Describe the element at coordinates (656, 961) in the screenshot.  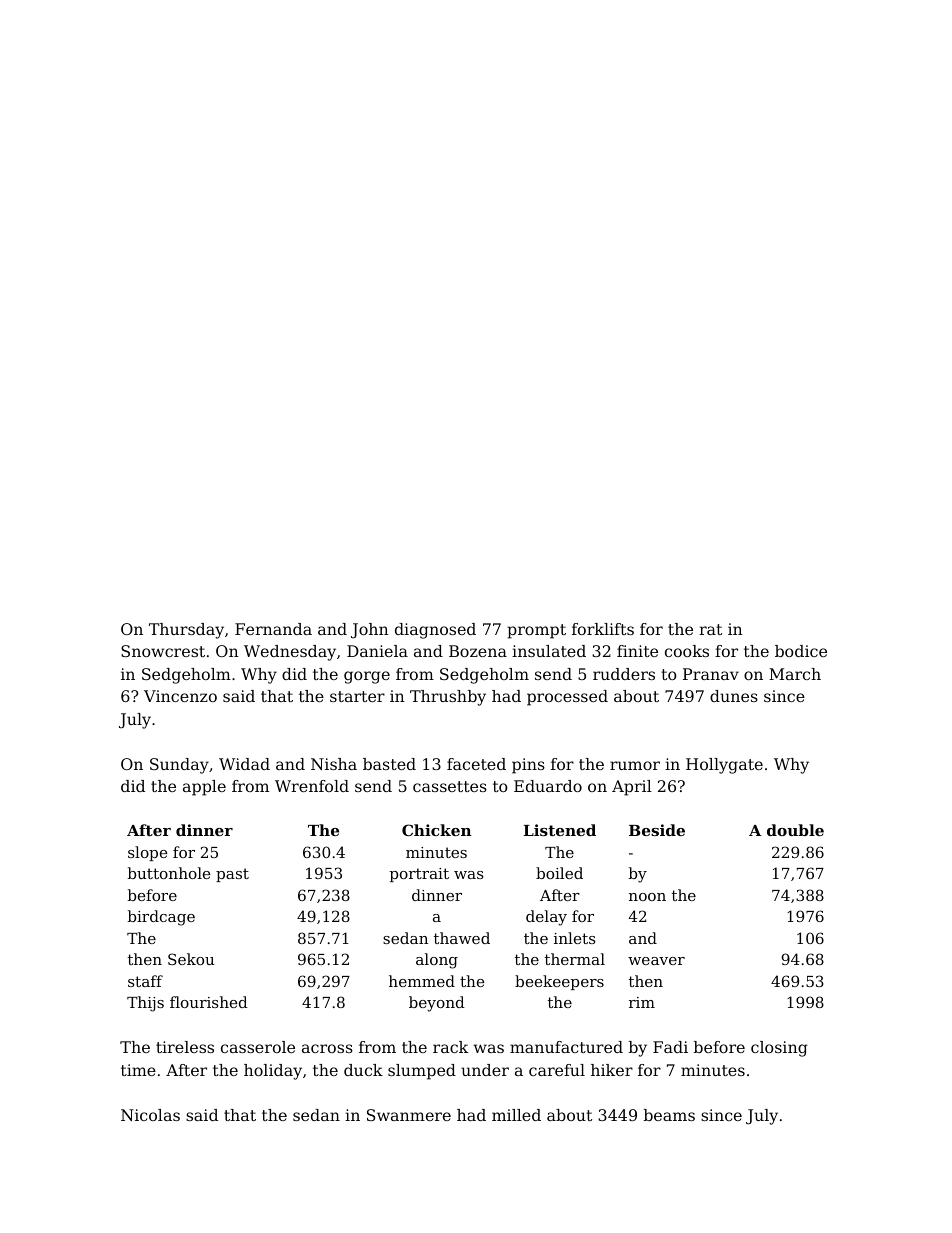
I see `weaver` at that location.
